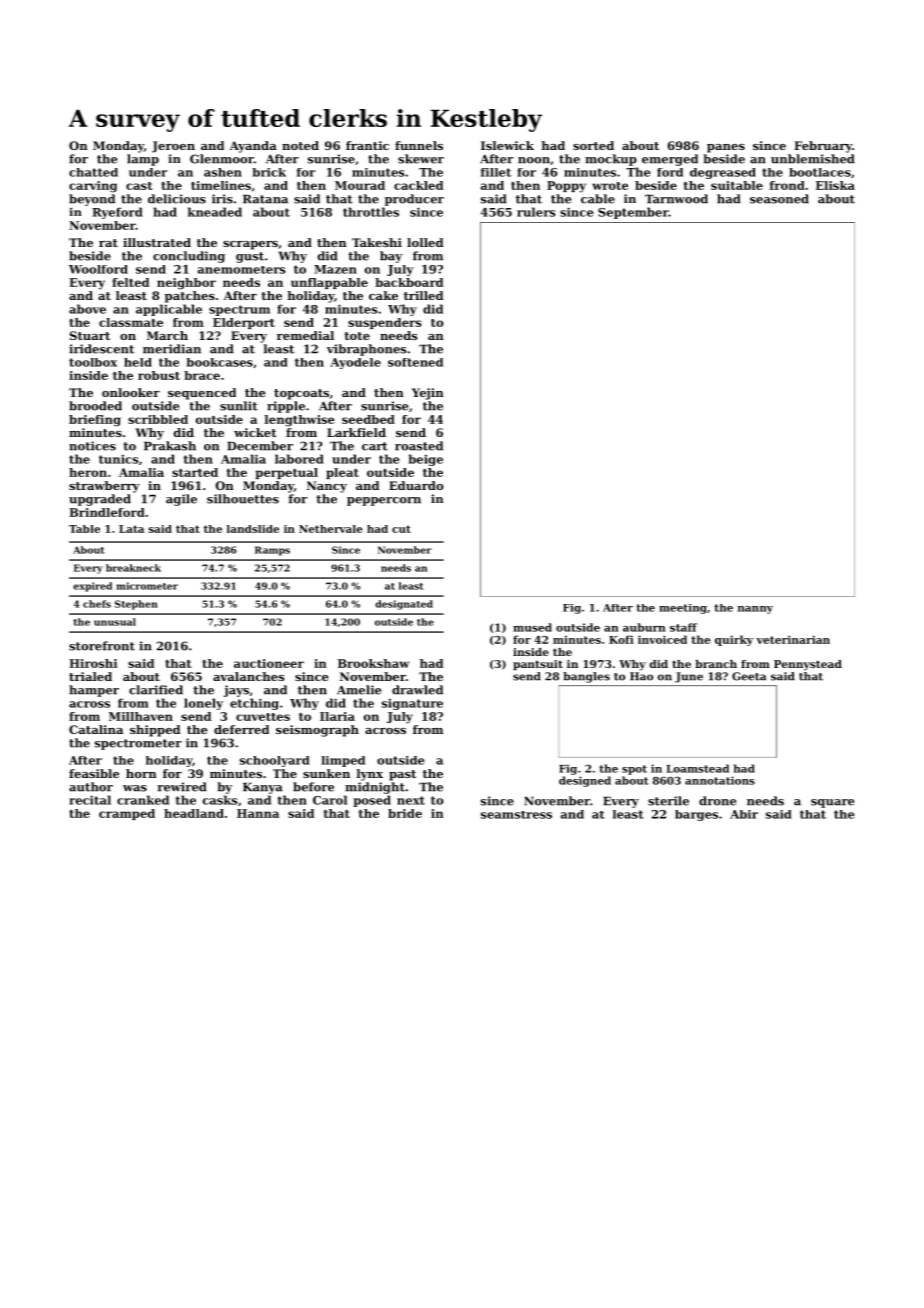  I want to click on Amelie, so click(359, 690).
